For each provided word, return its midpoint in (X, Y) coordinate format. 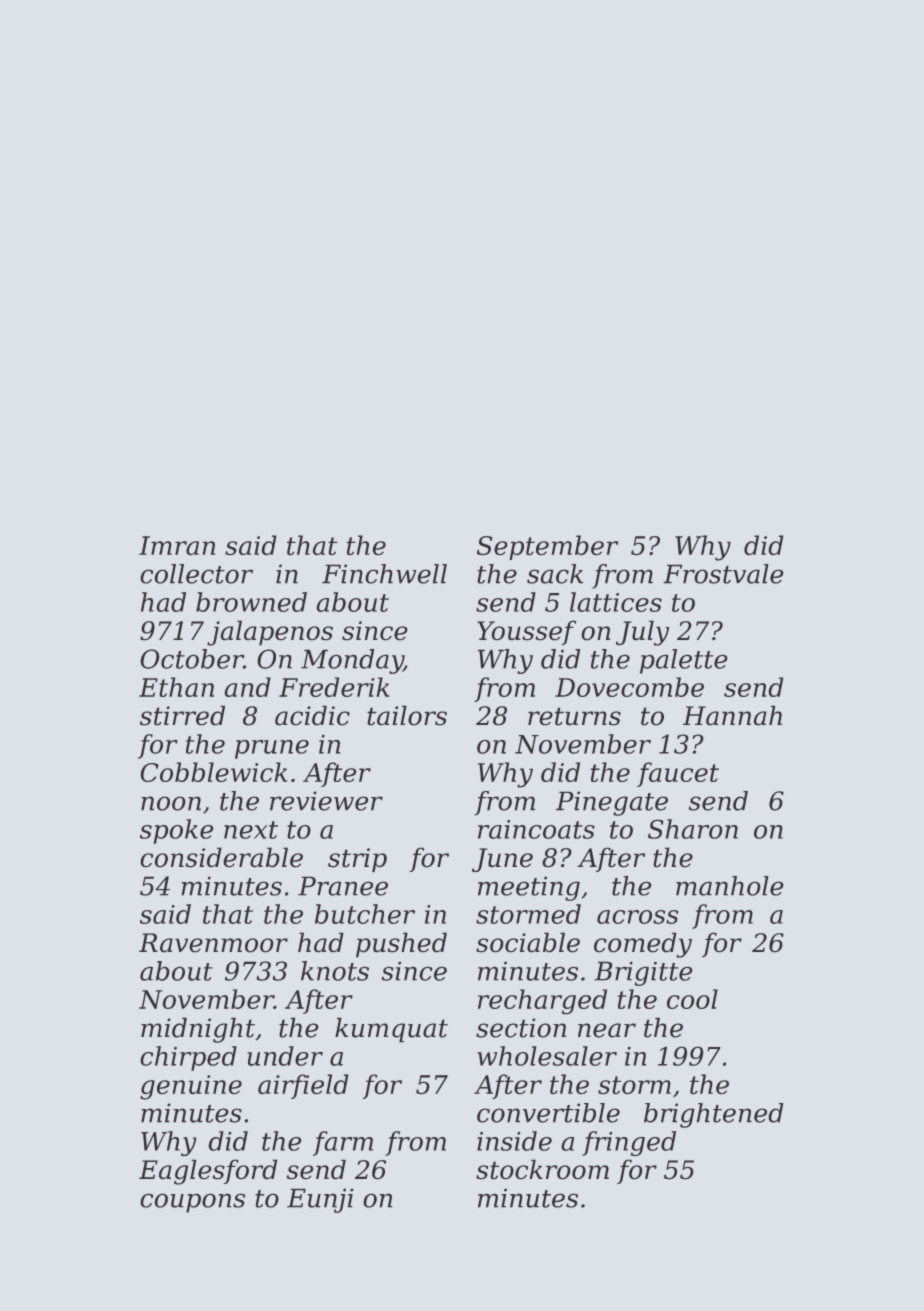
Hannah (732, 715)
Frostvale (723, 574)
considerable (221, 857)
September (547, 547)
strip (357, 860)
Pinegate (612, 803)
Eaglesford (208, 1172)
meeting (529, 888)
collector (196, 574)
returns (574, 716)
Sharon (693, 829)
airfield (303, 1086)
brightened (714, 1115)
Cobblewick (214, 772)
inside (514, 1141)
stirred (182, 715)
